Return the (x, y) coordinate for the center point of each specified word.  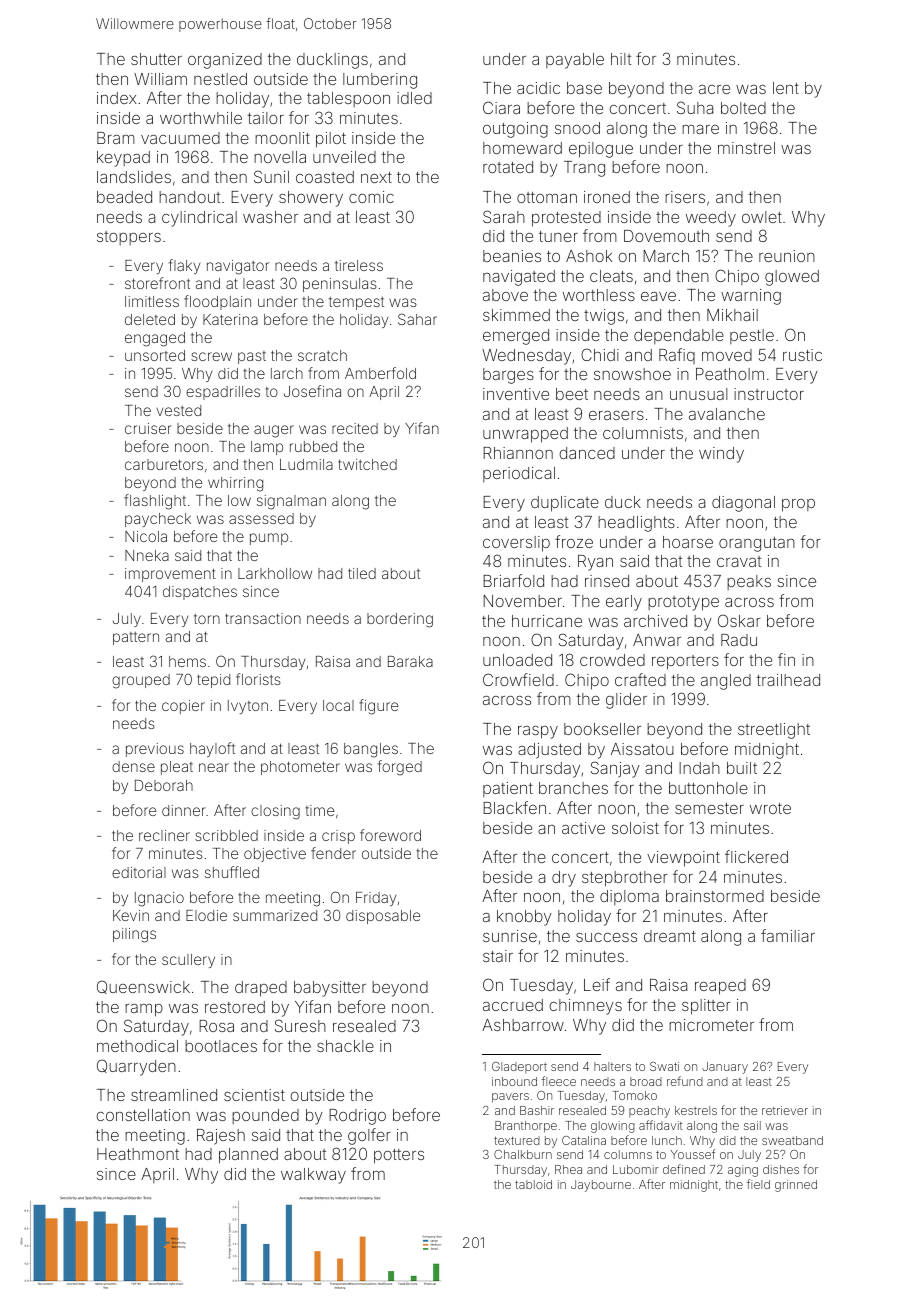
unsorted (155, 355)
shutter (156, 59)
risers (685, 197)
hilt (621, 59)
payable (575, 61)
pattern (136, 638)
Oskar (739, 620)
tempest (356, 303)
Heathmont (138, 1154)
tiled (362, 573)
